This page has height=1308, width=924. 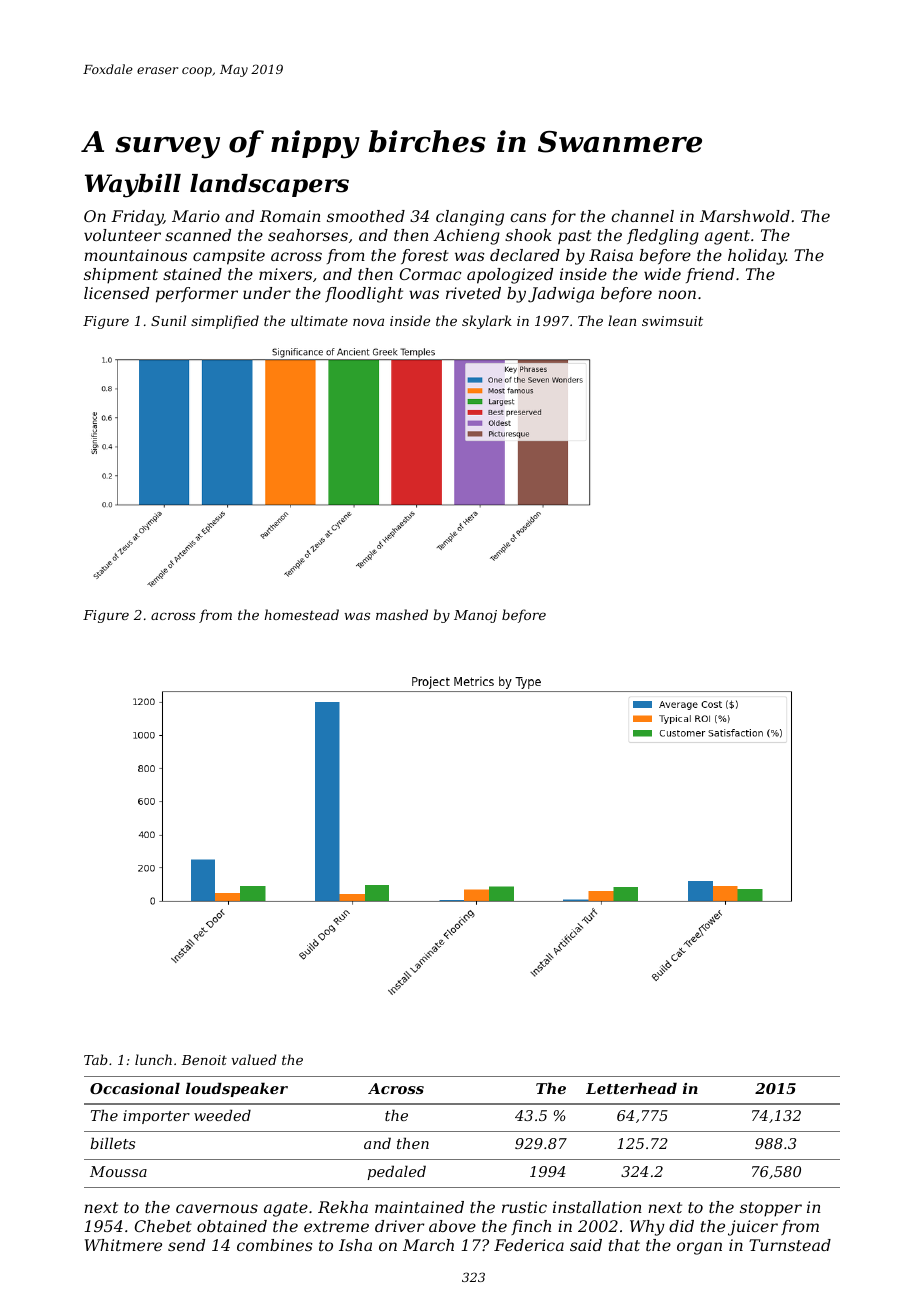 What do you see at coordinates (622, 320) in the page?
I see `lean` at bounding box center [622, 320].
